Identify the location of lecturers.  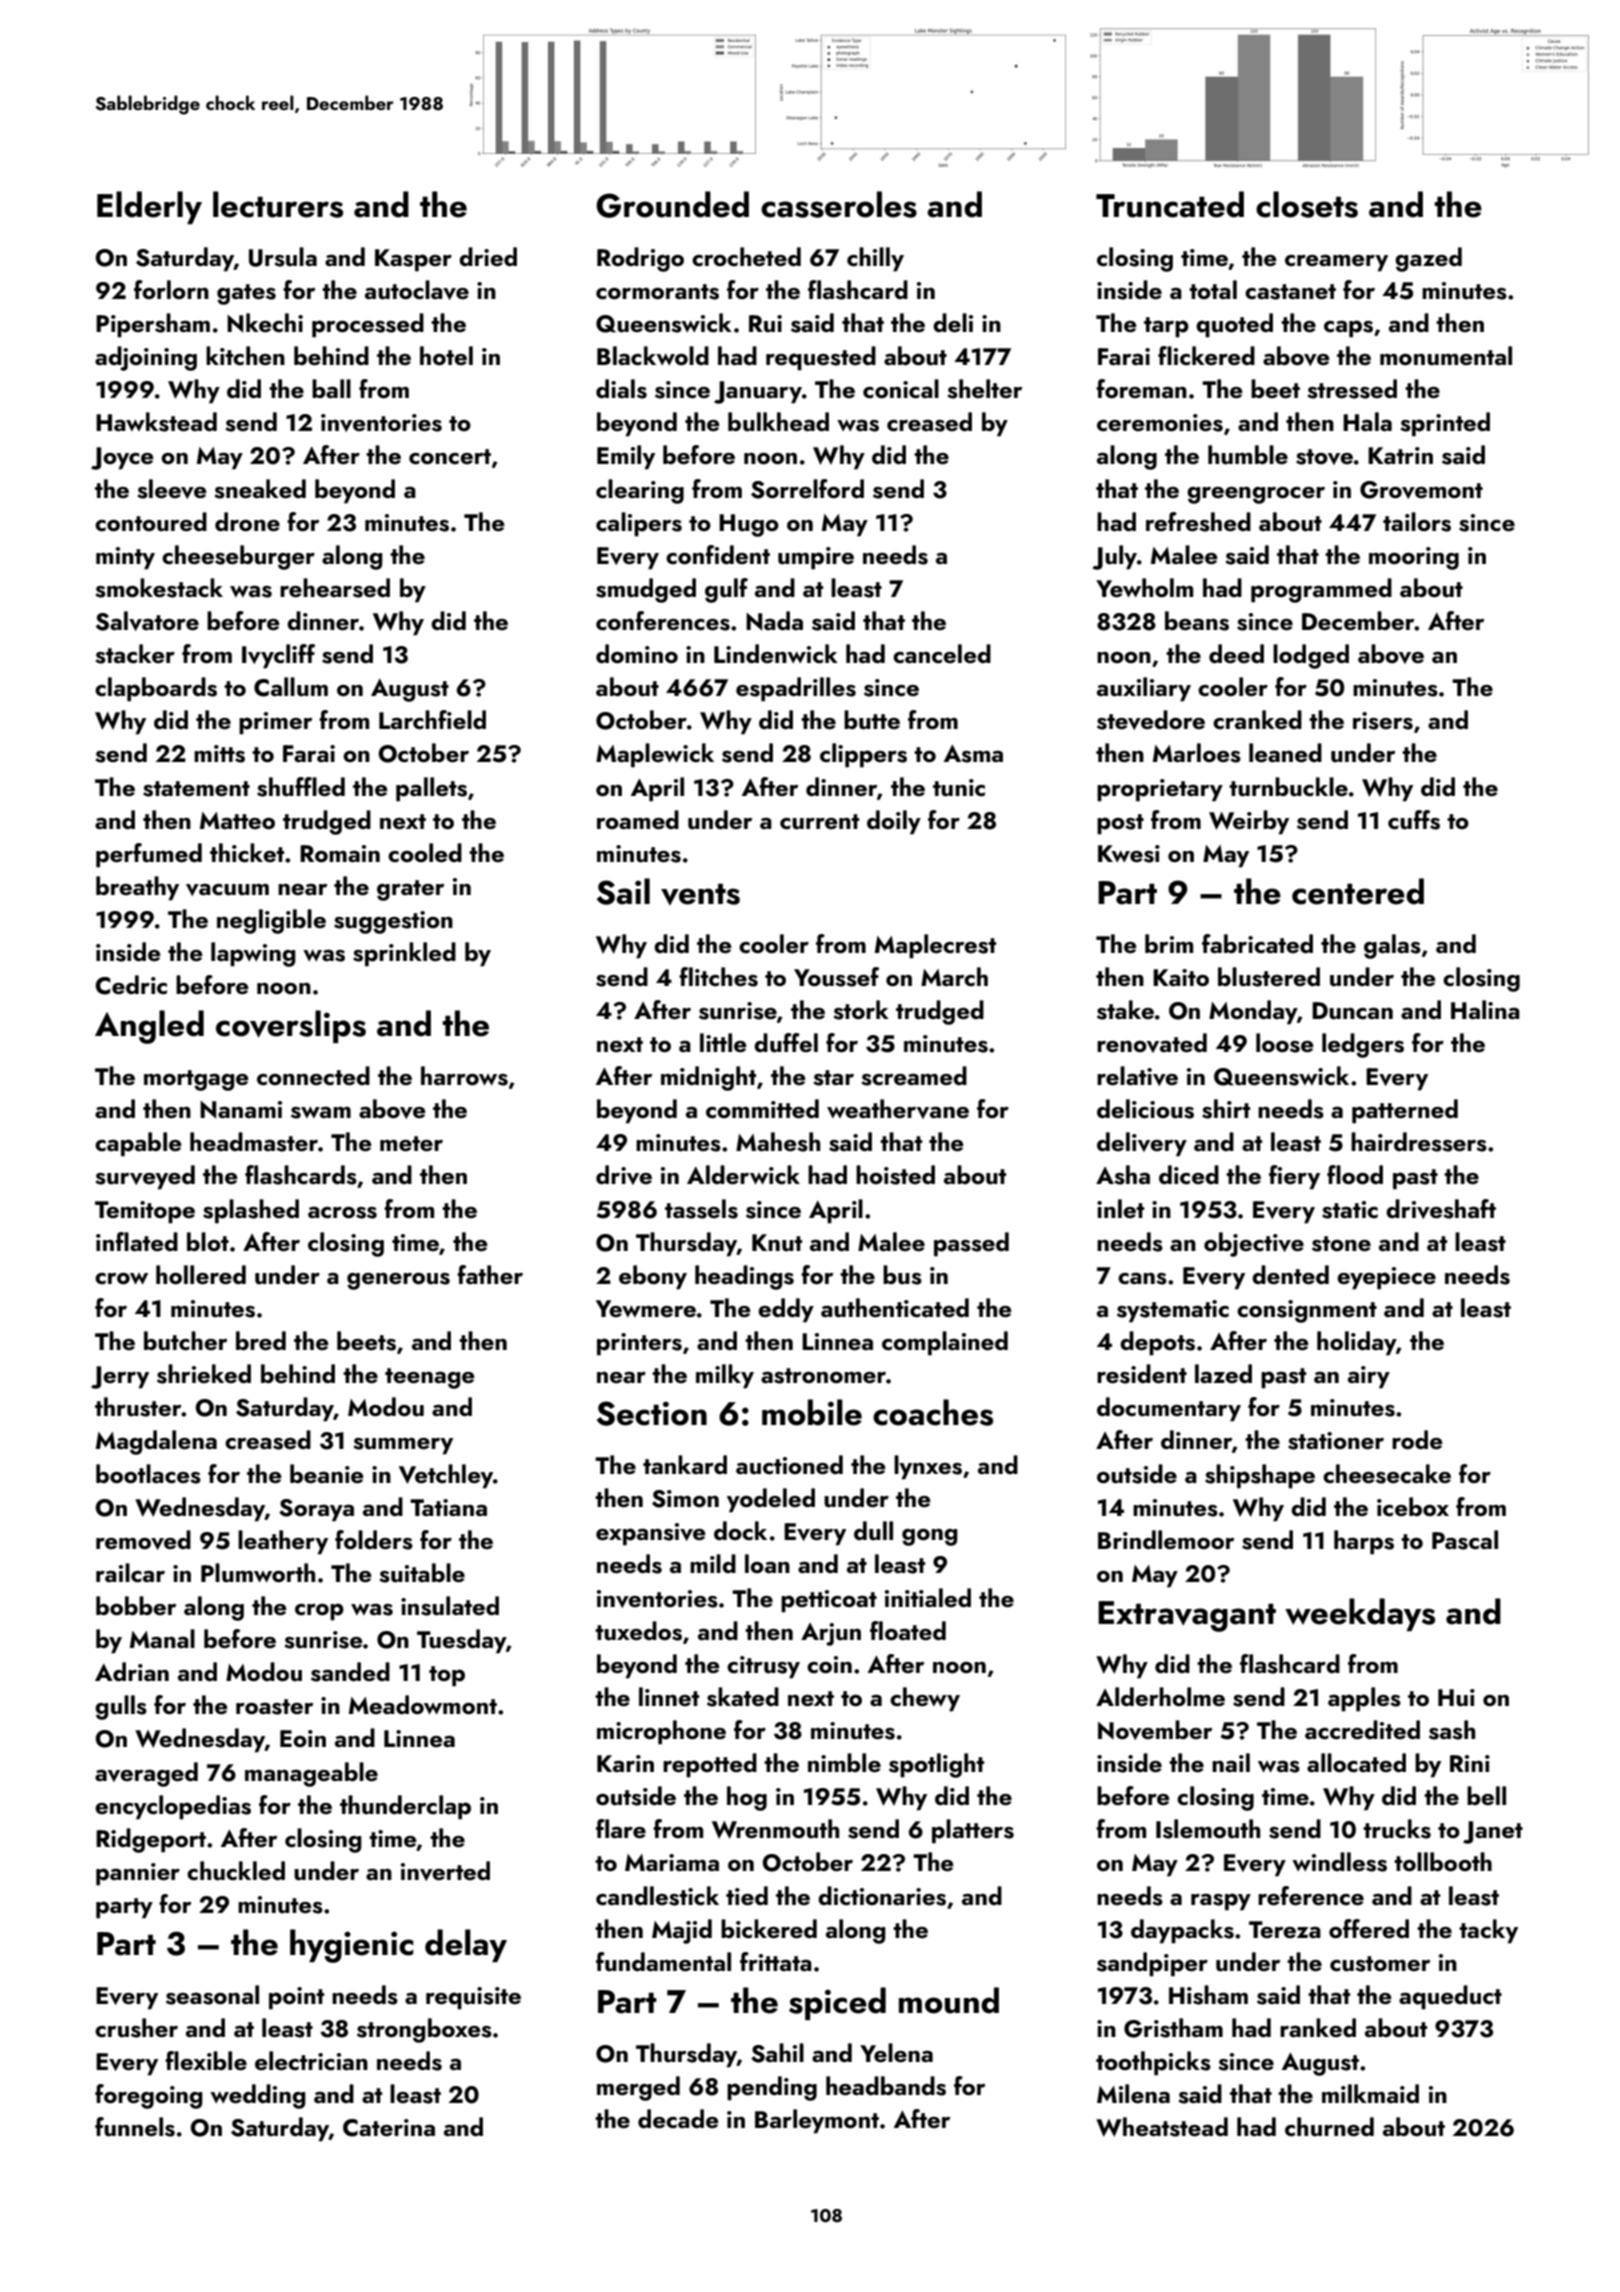
(278, 204).
